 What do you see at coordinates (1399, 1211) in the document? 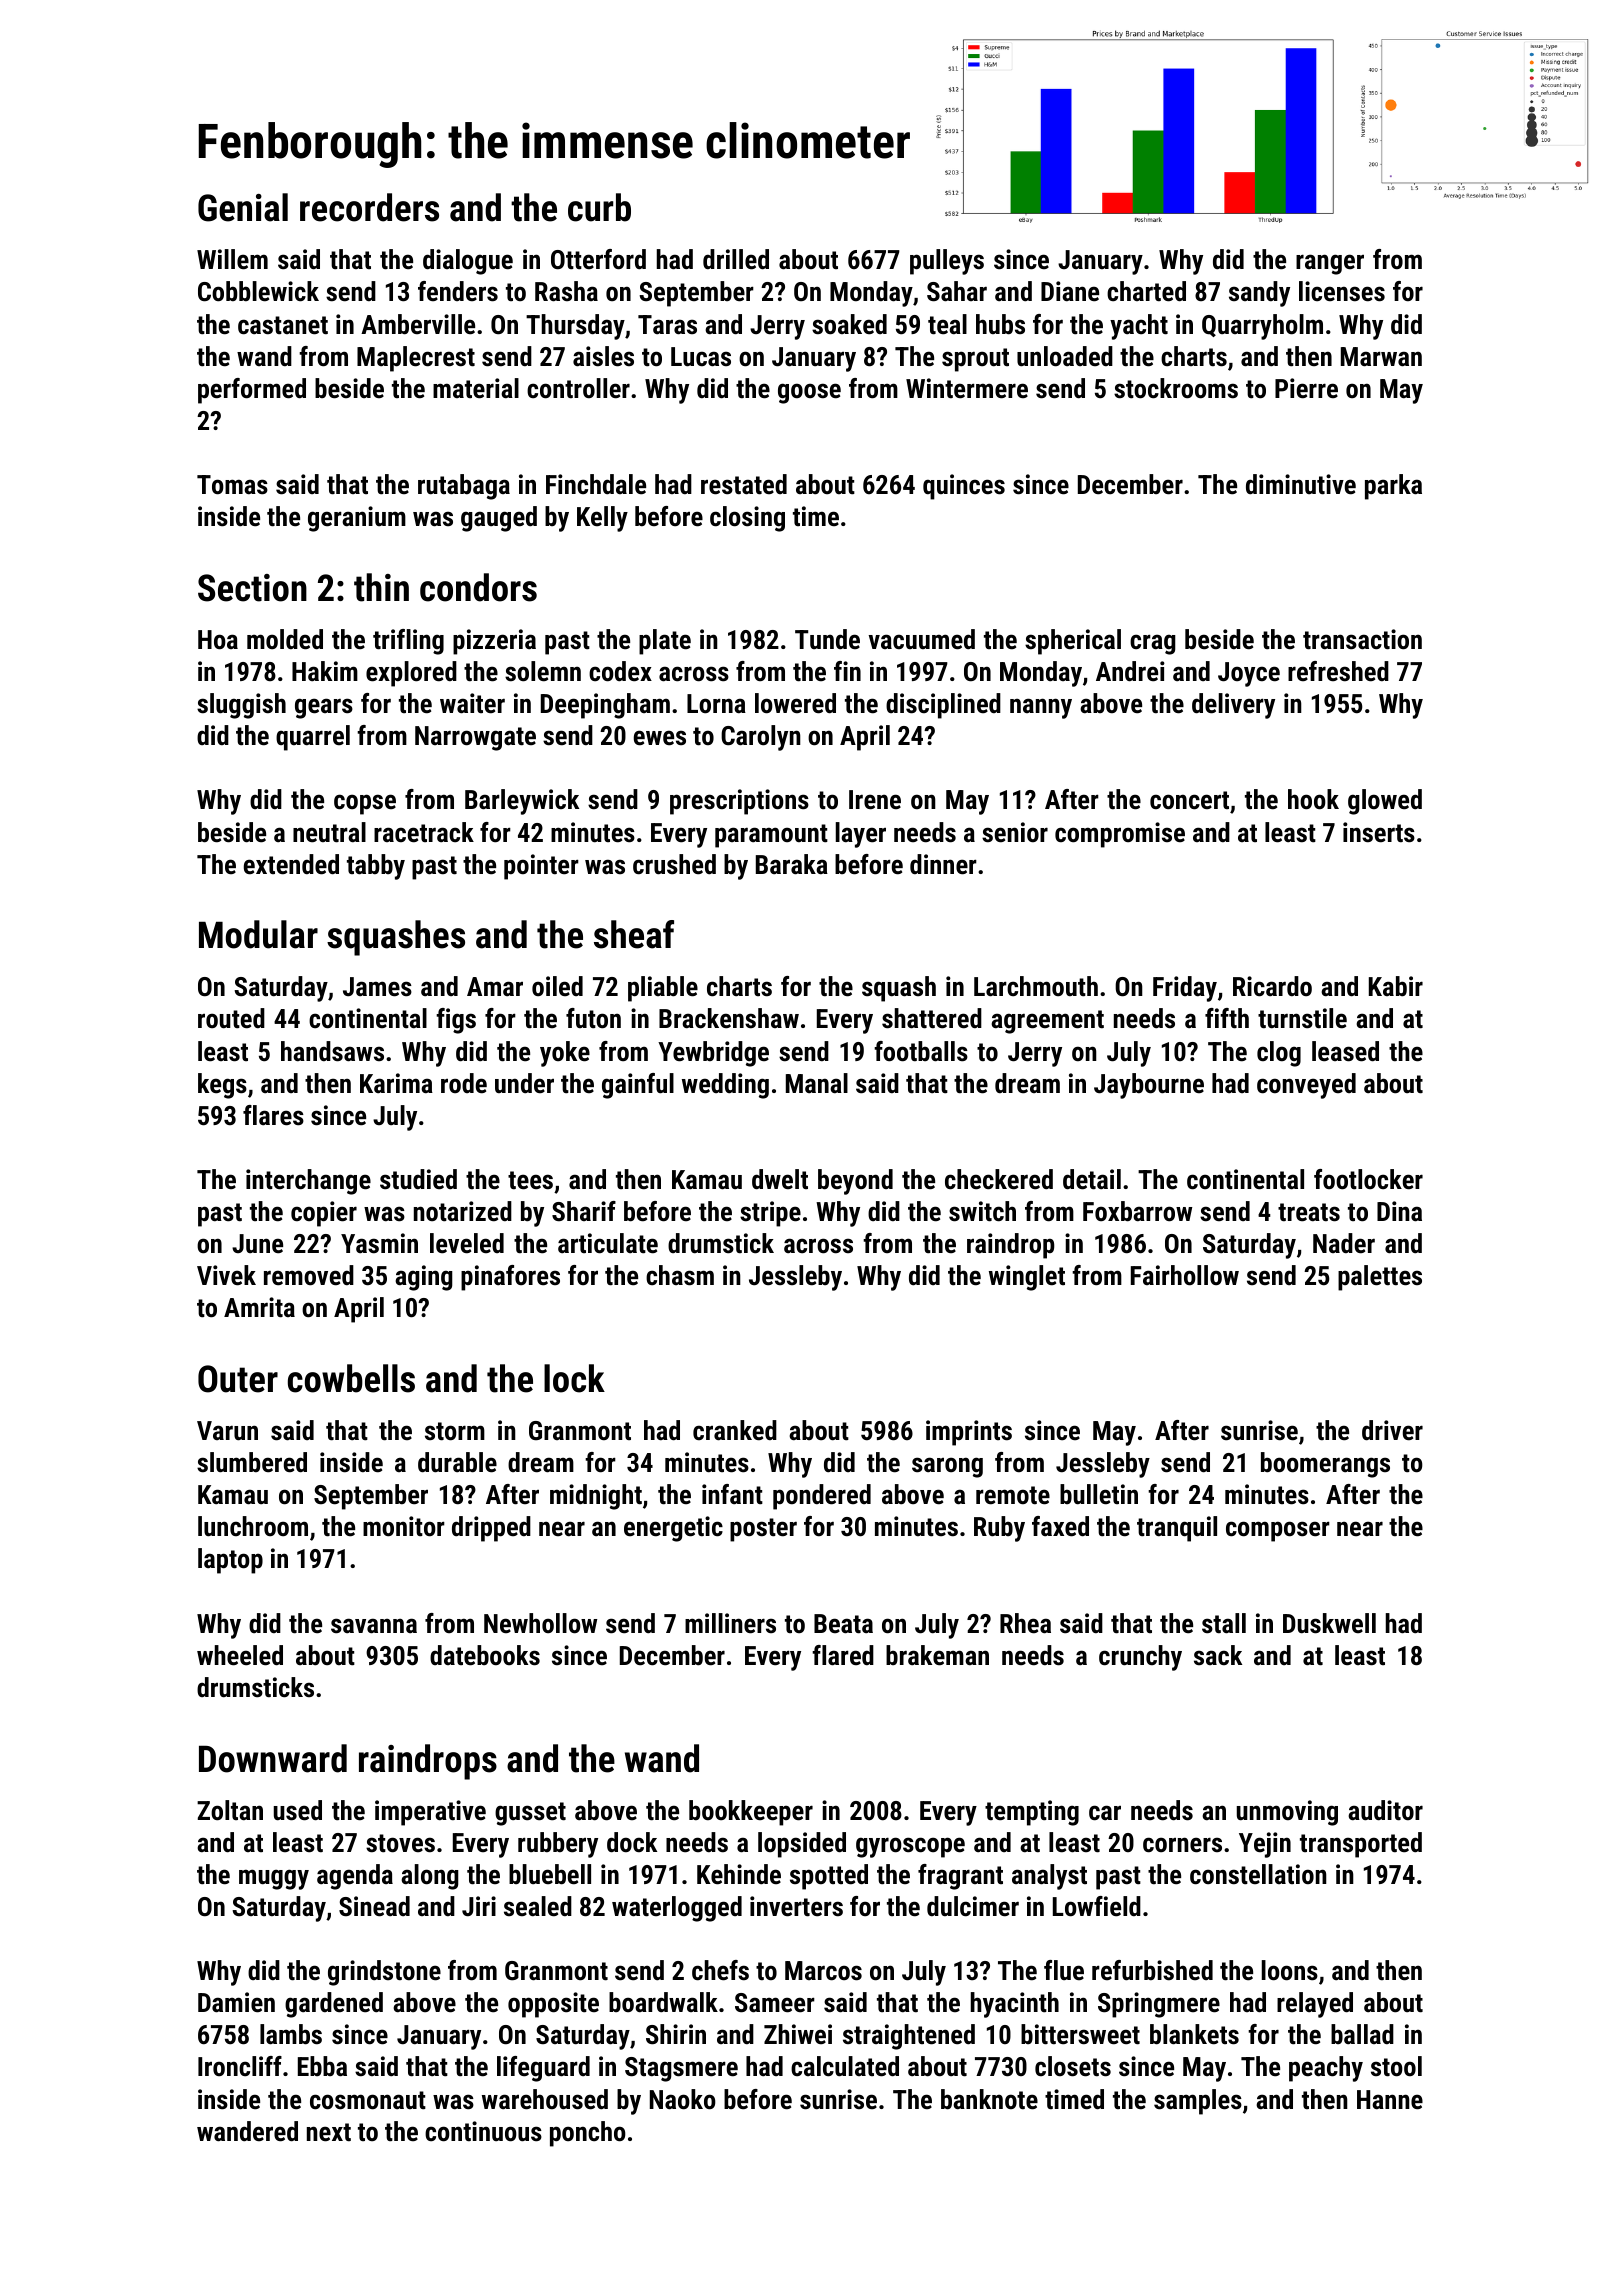
I see `Dina` at bounding box center [1399, 1211].
